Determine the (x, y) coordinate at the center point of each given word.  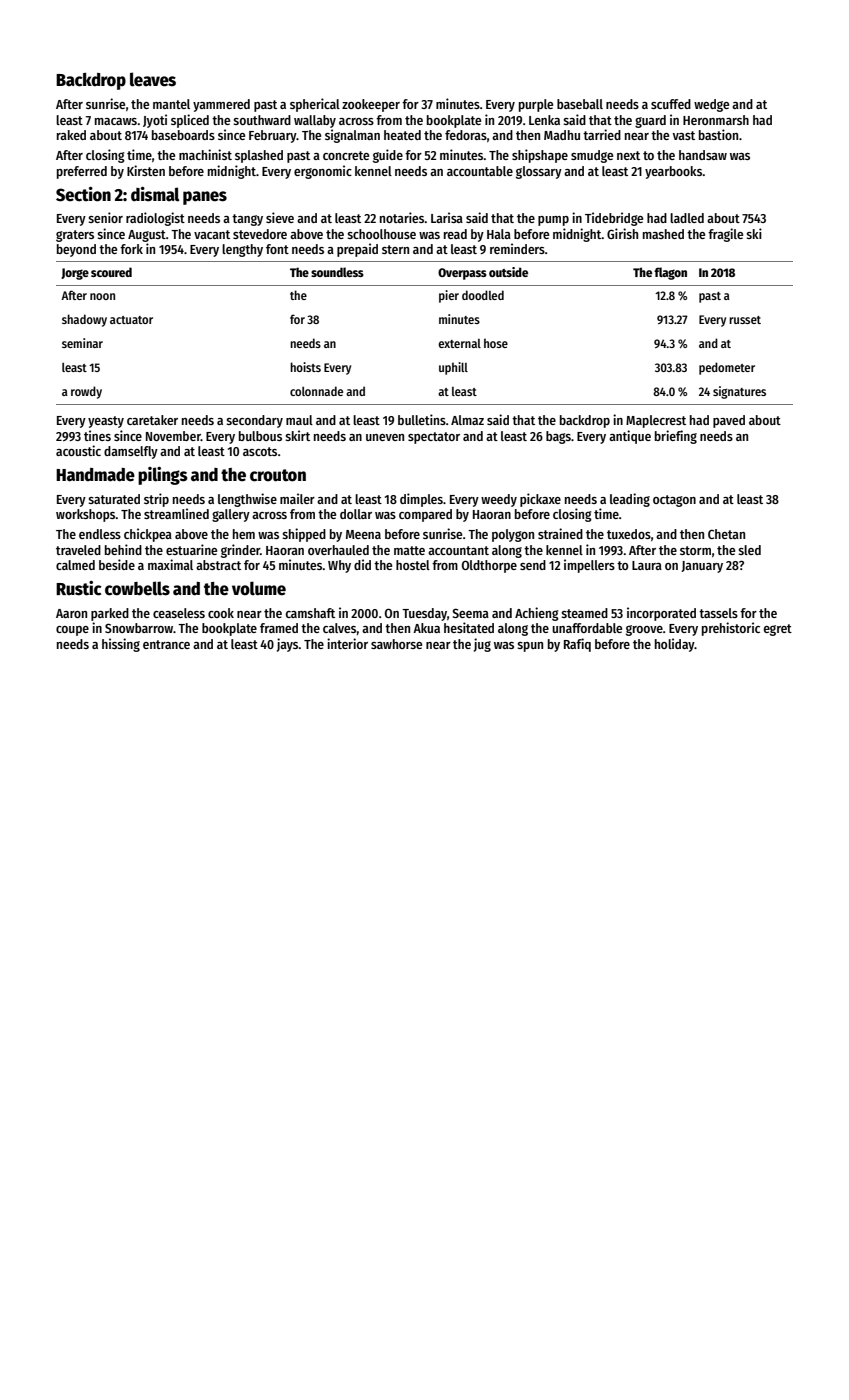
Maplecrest (656, 421)
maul (299, 420)
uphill (453, 368)
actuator (131, 320)
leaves (153, 79)
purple (536, 105)
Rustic (79, 588)
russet (745, 320)
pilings (163, 476)
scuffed (671, 104)
